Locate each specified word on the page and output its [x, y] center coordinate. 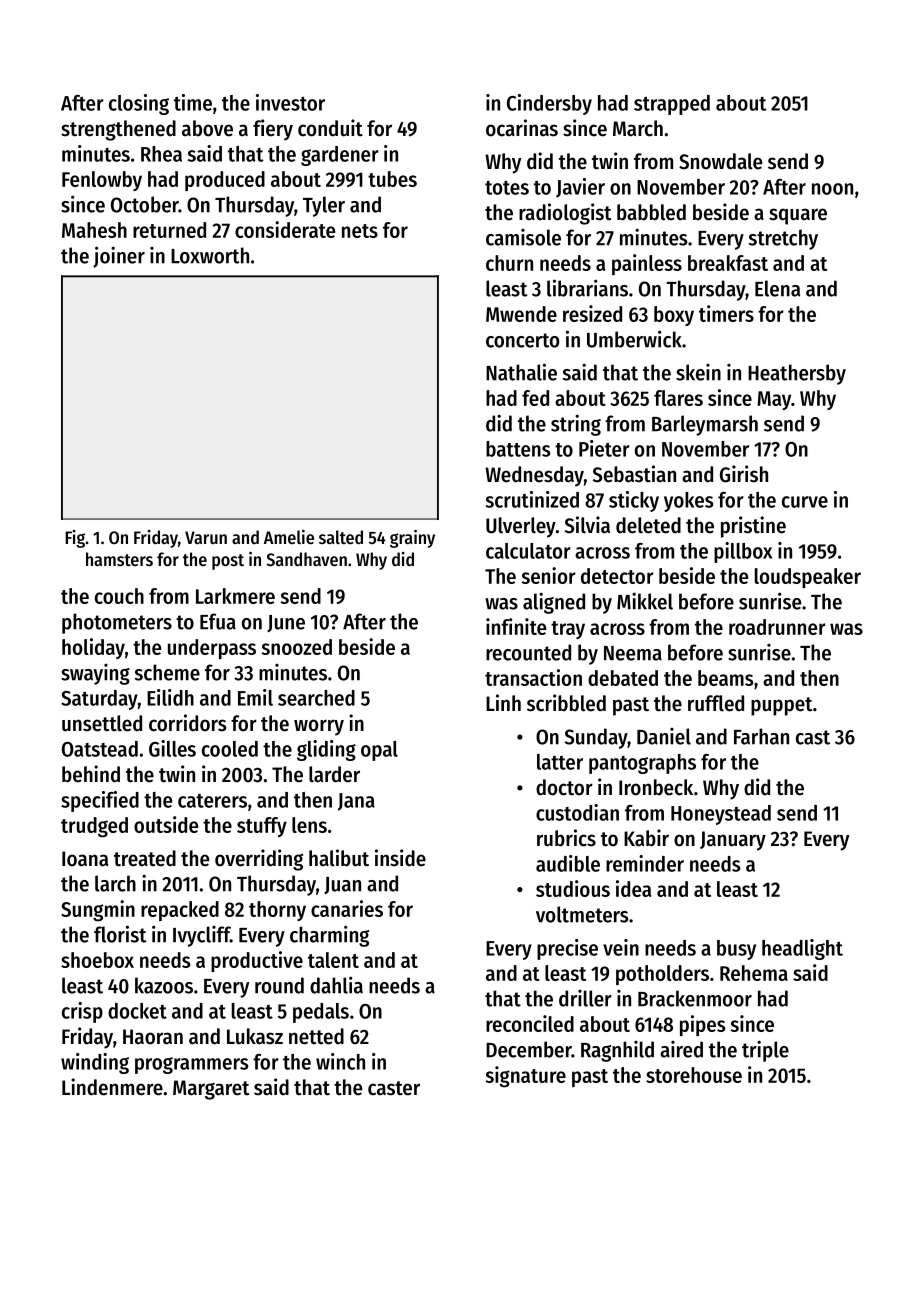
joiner [119, 257]
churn [509, 263]
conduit [330, 128]
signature [525, 1077]
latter [560, 762]
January [733, 841]
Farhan [761, 736]
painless [647, 264]
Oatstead [100, 749]
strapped [672, 105]
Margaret [211, 1090]
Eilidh [170, 697]
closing [139, 104]
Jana [356, 802]
